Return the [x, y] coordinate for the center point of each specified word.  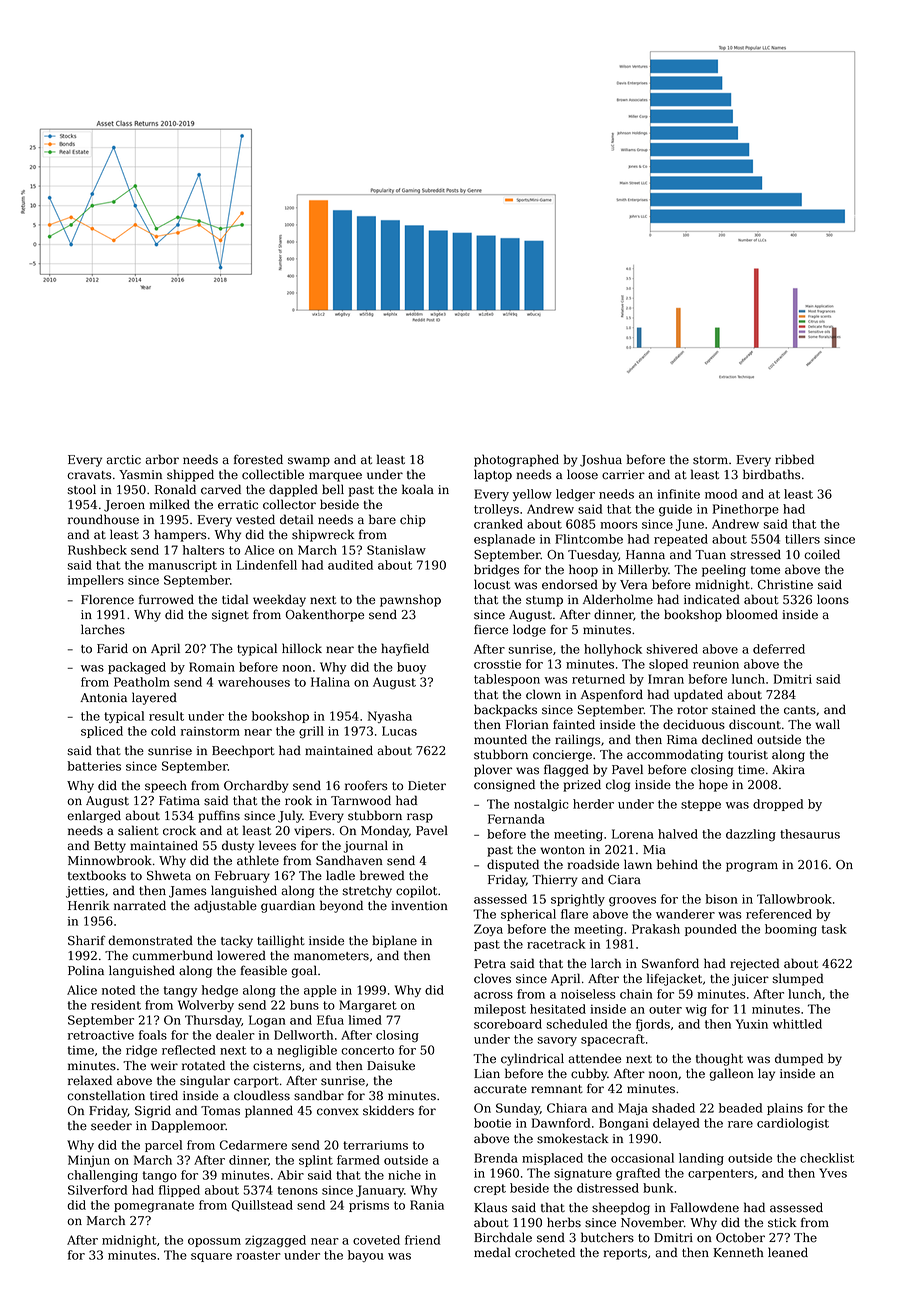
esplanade [504, 540]
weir [164, 1066]
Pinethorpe [746, 510]
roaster [259, 1255]
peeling [724, 570]
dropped [778, 805]
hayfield [405, 649]
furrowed [166, 599]
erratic [238, 505]
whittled [797, 1024]
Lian [487, 1074]
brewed [382, 875]
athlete [258, 860]
